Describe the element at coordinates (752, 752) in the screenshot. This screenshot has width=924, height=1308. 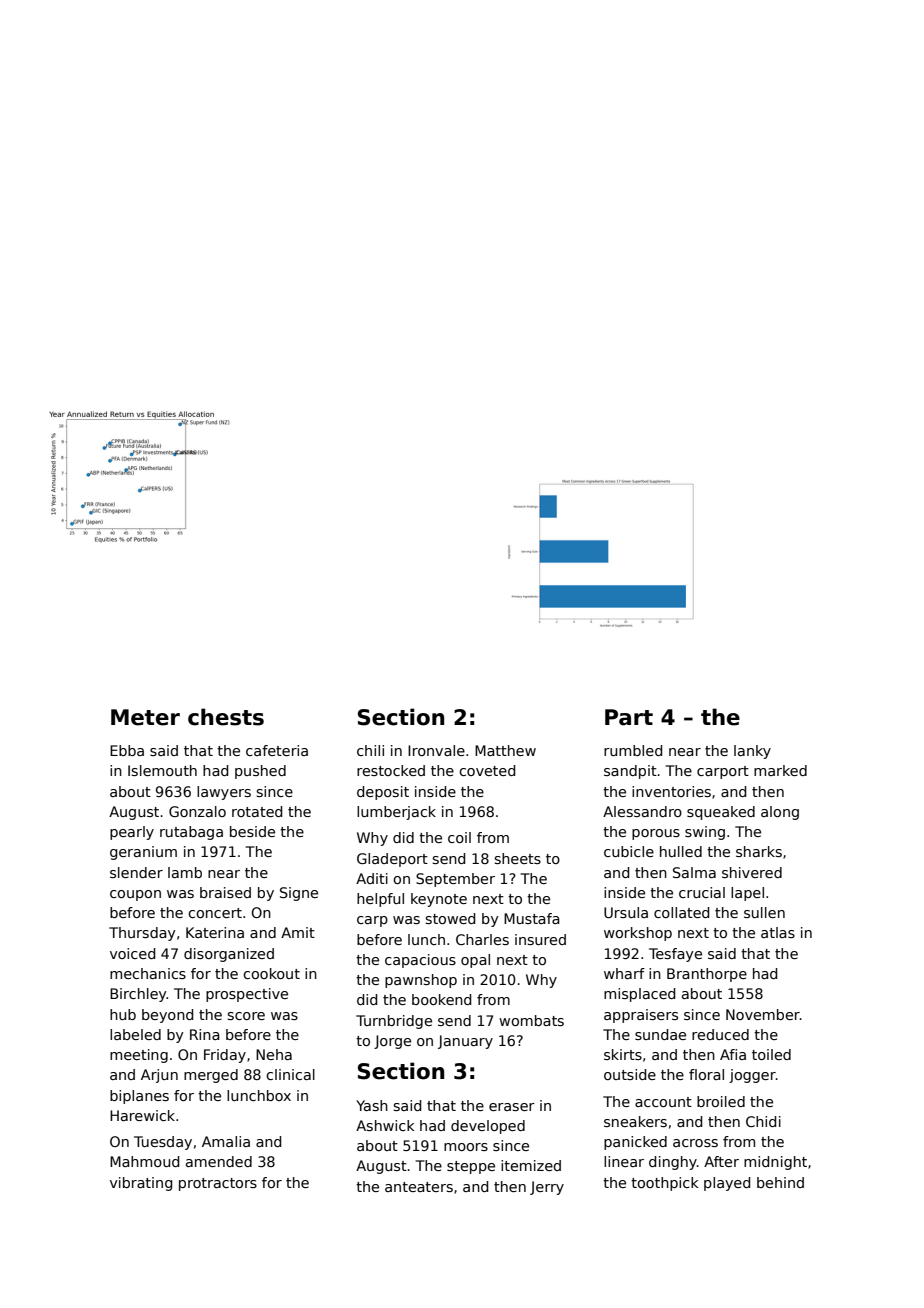
I see `lanky` at that location.
